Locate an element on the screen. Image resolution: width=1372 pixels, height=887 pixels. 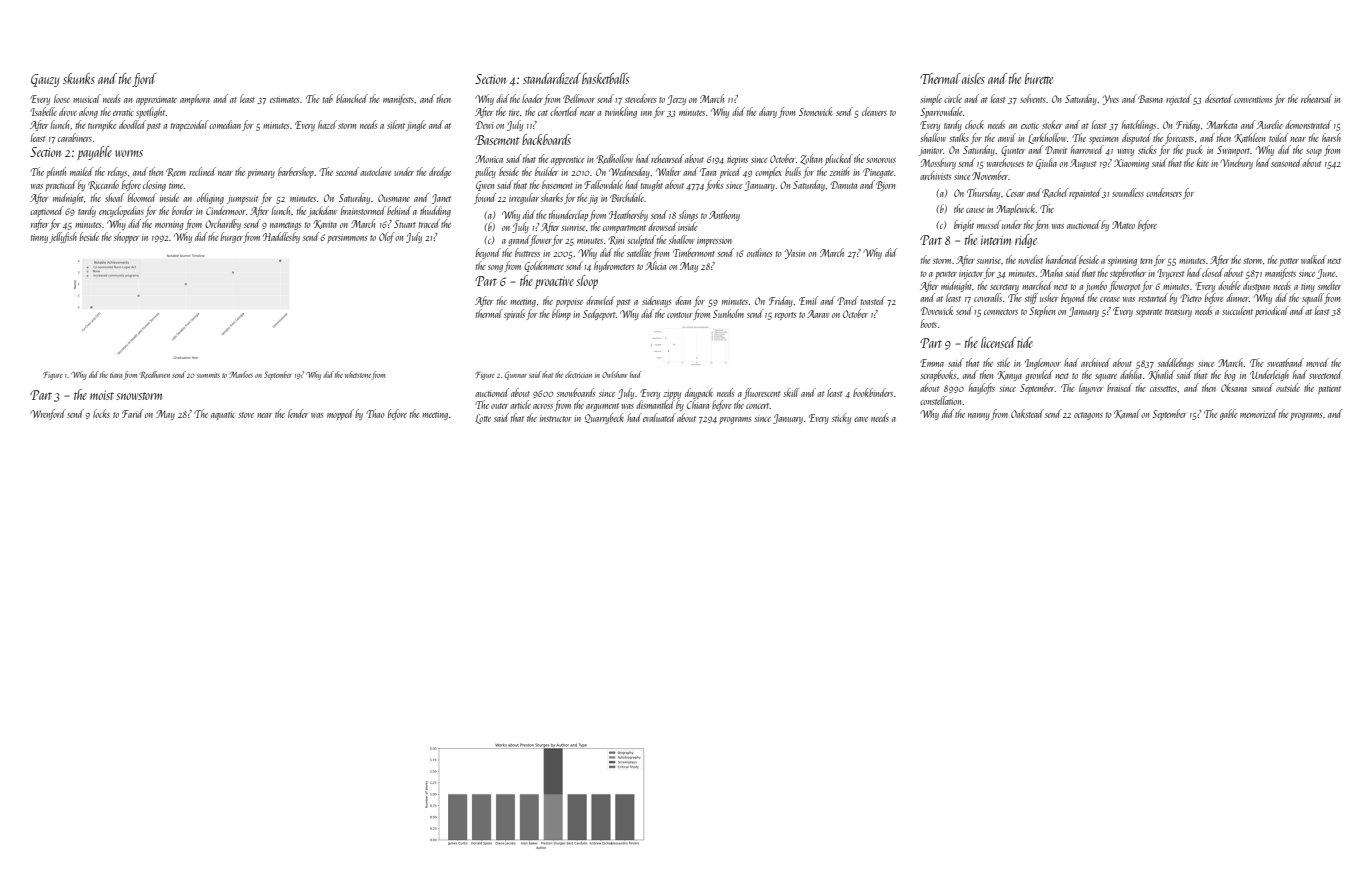
burette is located at coordinates (1039, 78).
